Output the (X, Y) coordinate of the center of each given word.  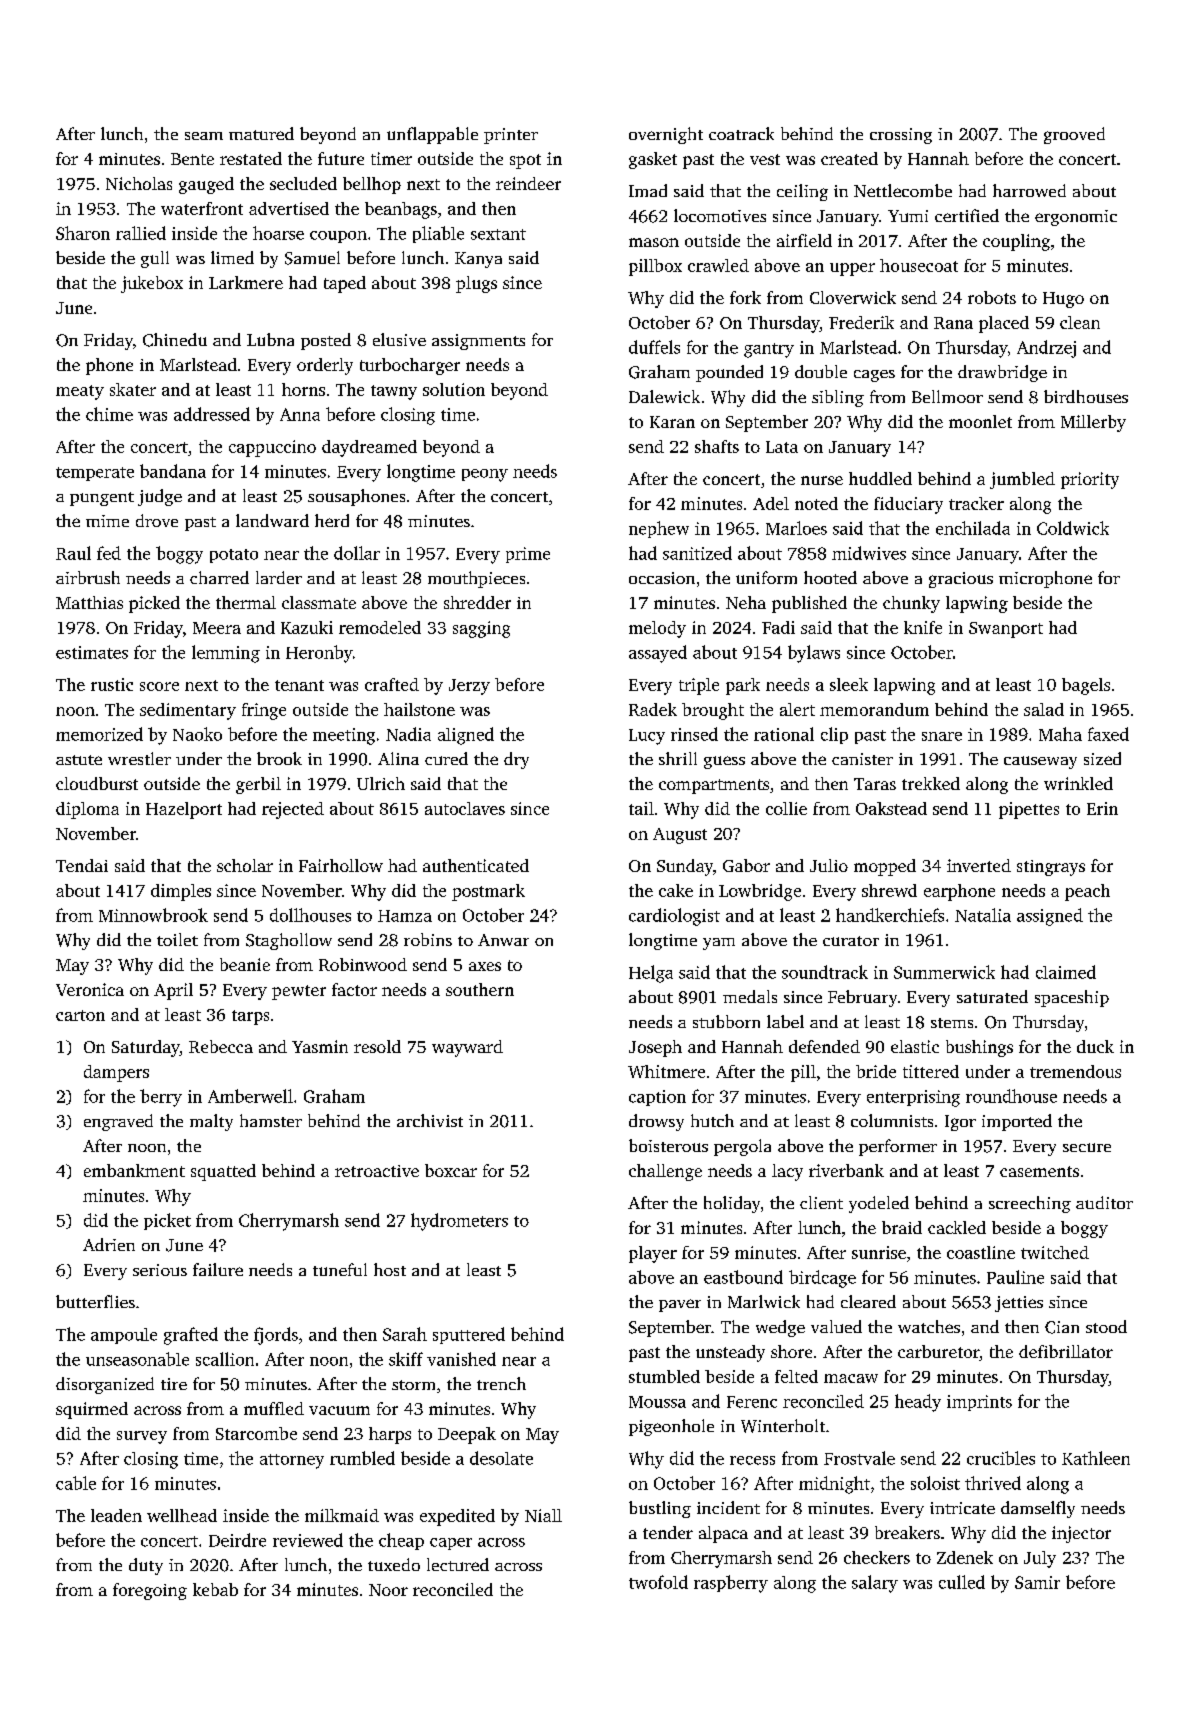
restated (251, 158)
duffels (654, 347)
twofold (658, 1582)
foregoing (150, 1591)
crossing (901, 136)
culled (962, 1582)
